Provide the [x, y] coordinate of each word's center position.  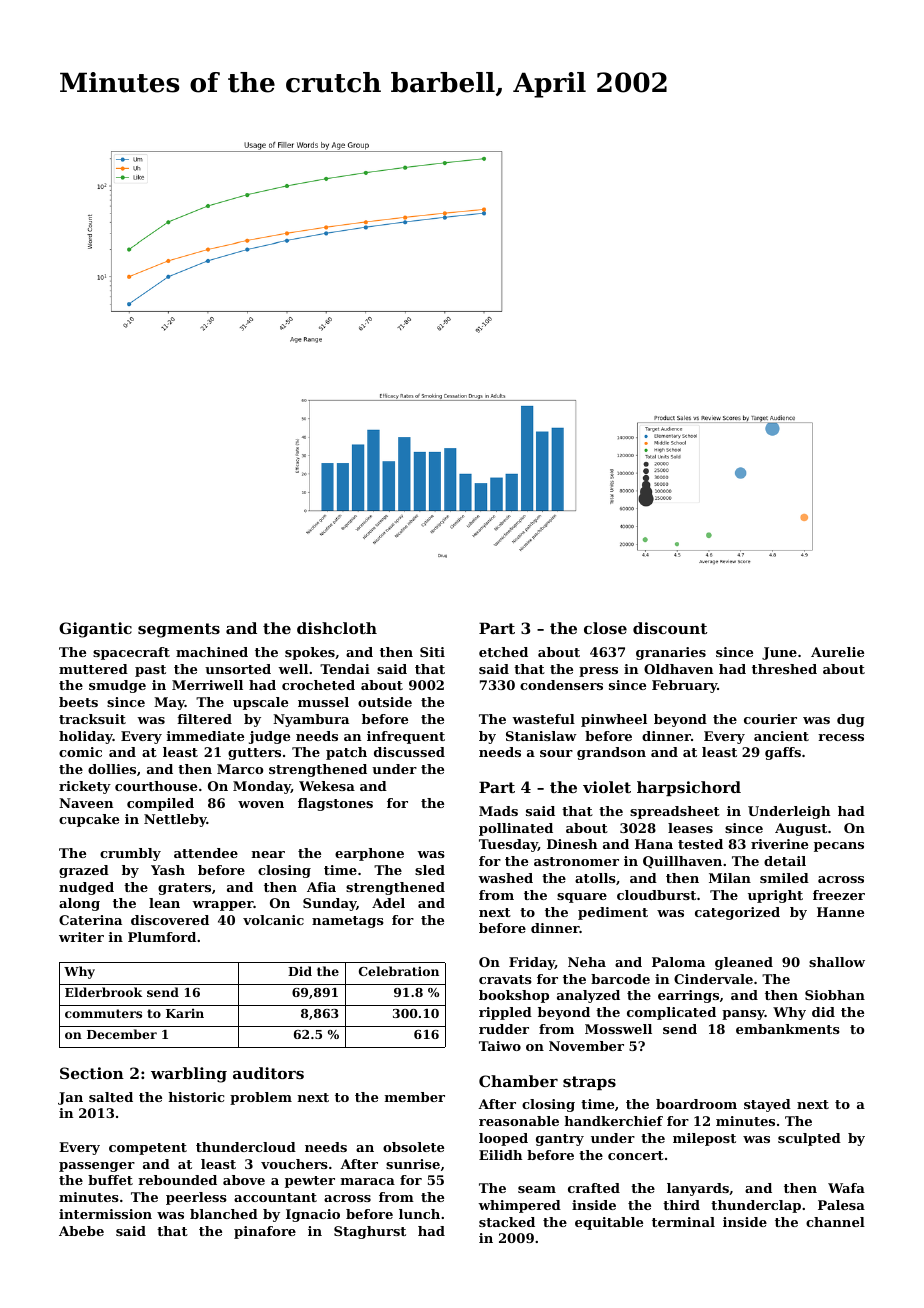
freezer [839, 895]
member [415, 1097]
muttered [93, 669]
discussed [409, 752]
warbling [189, 1075]
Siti [432, 652]
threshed [784, 669]
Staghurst [370, 1232]
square [582, 898]
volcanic [273, 920]
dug [851, 720]
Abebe [81, 1231]
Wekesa [327, 786]
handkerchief [613, 1121]
